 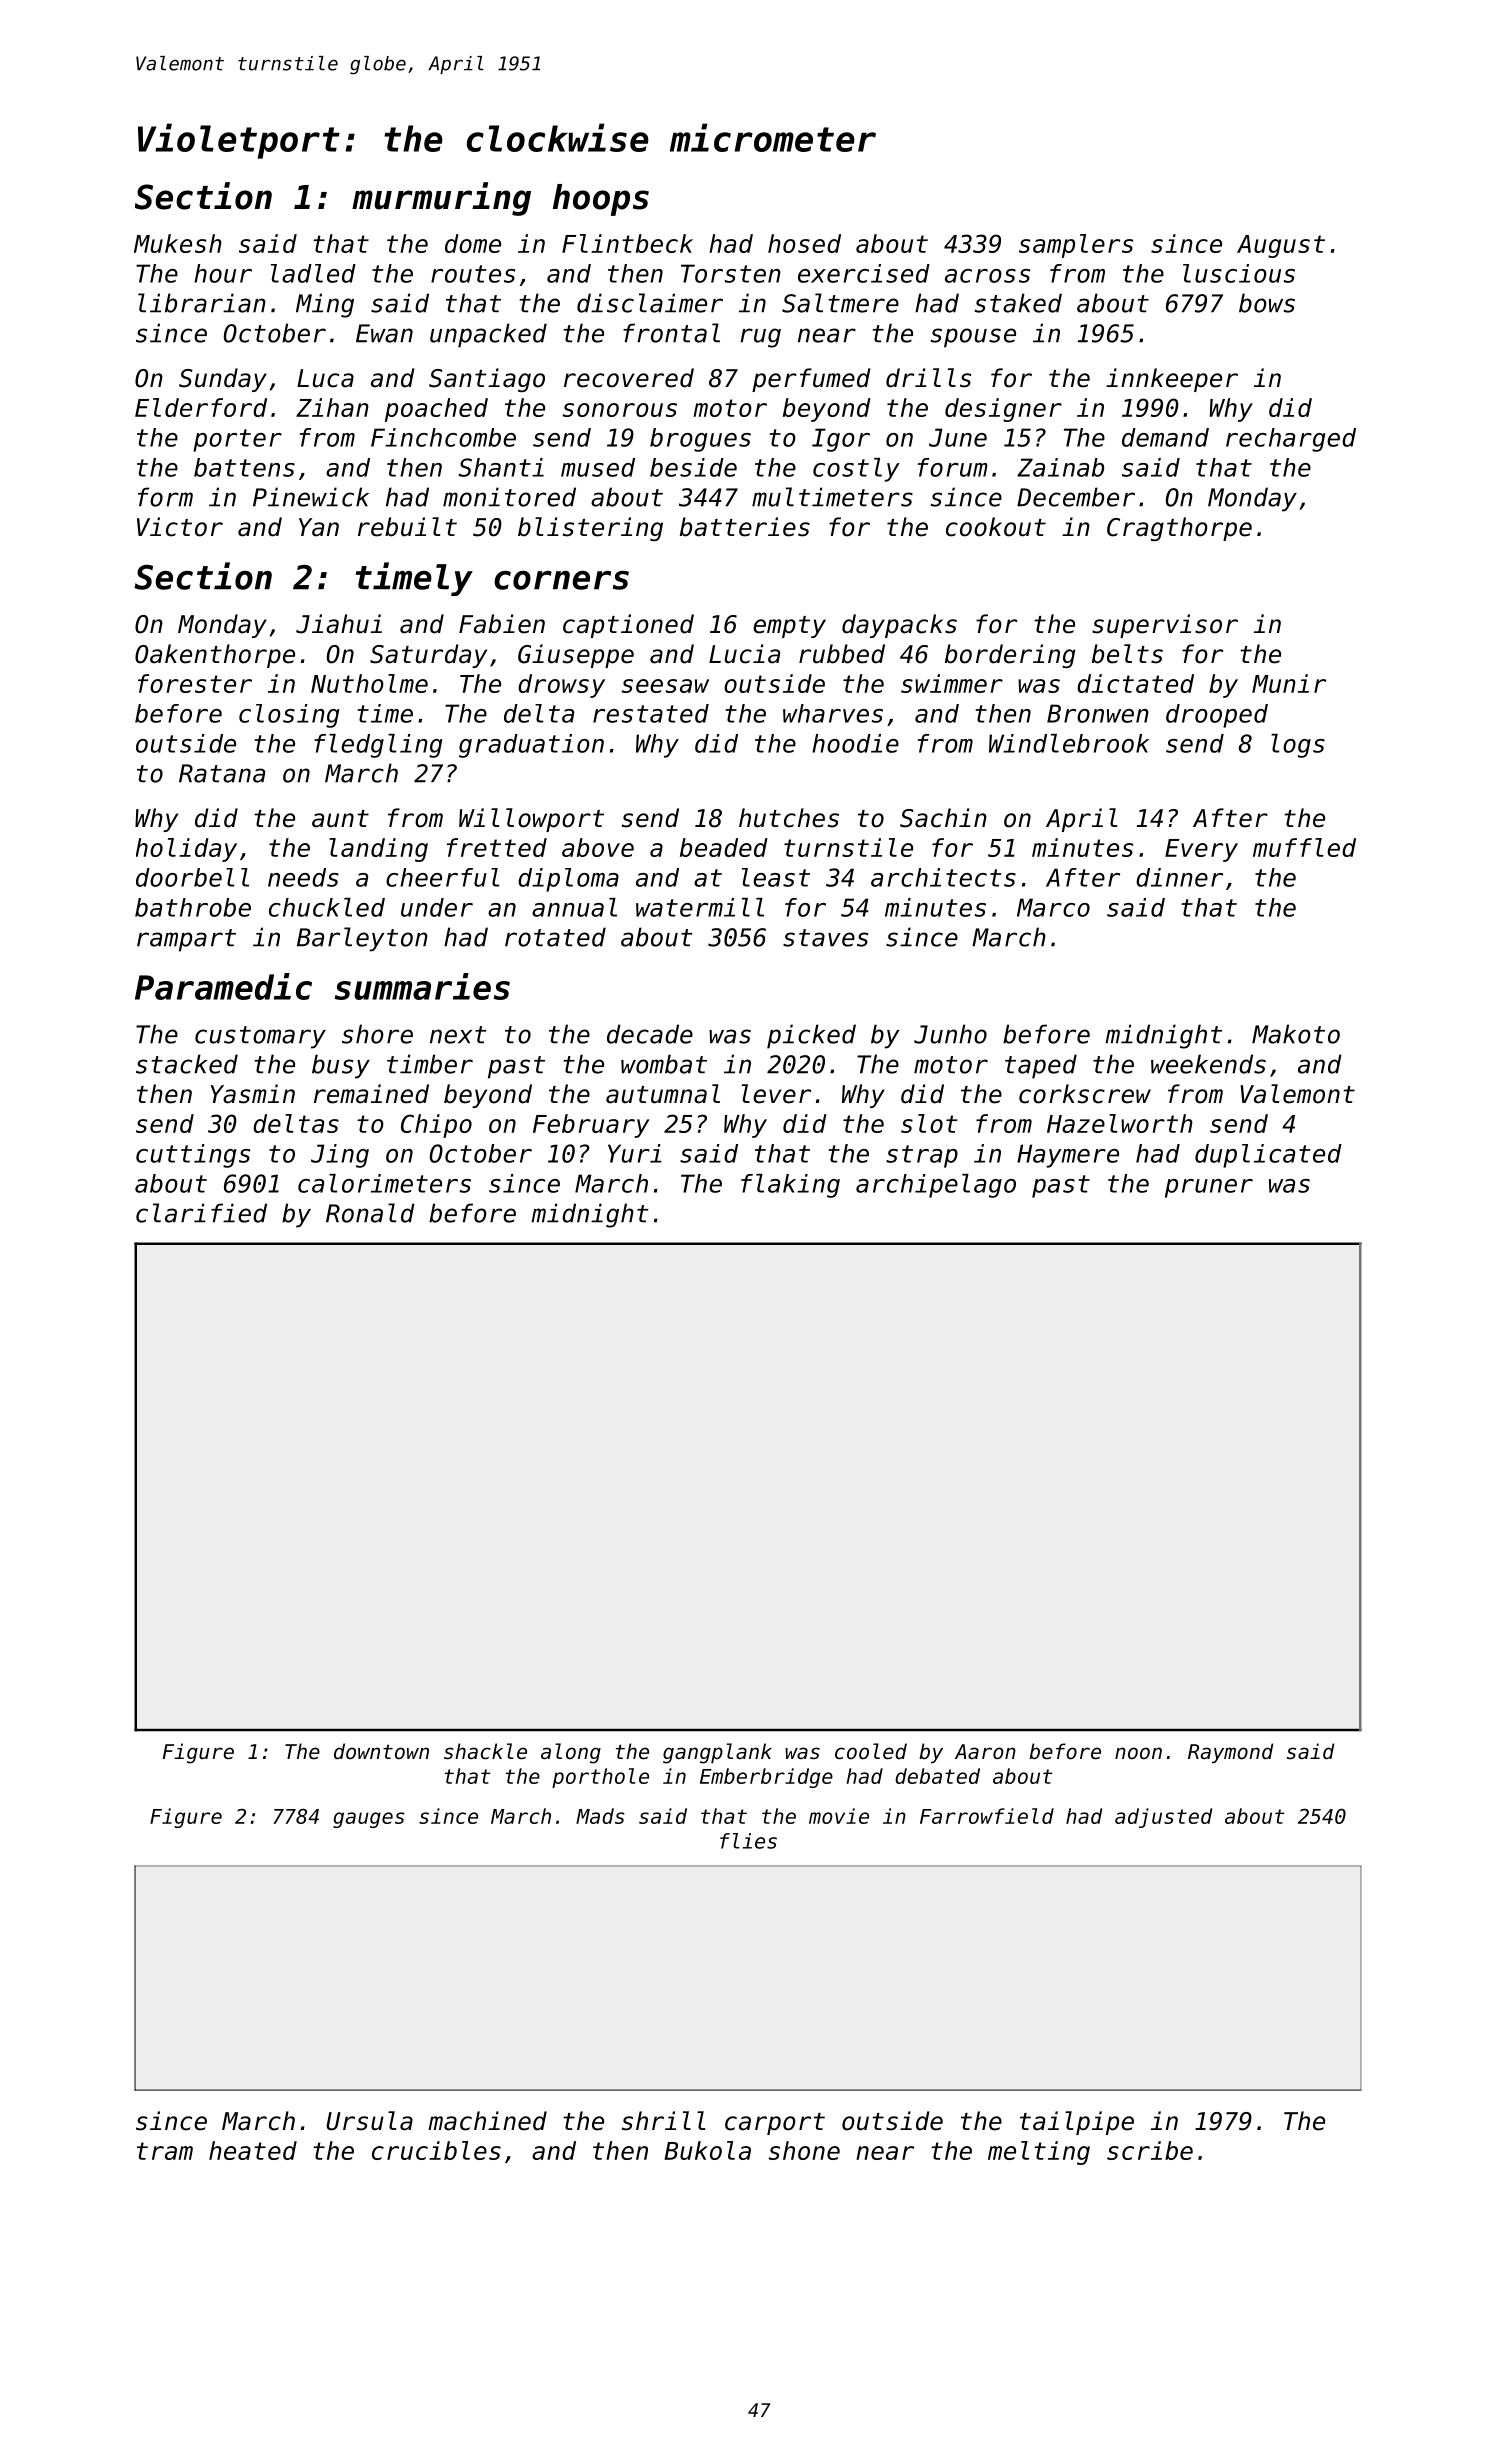 What do you see at coordinates (601, 200) in the screenshot?
I see `hoops` at bounding box center [601, 200].
